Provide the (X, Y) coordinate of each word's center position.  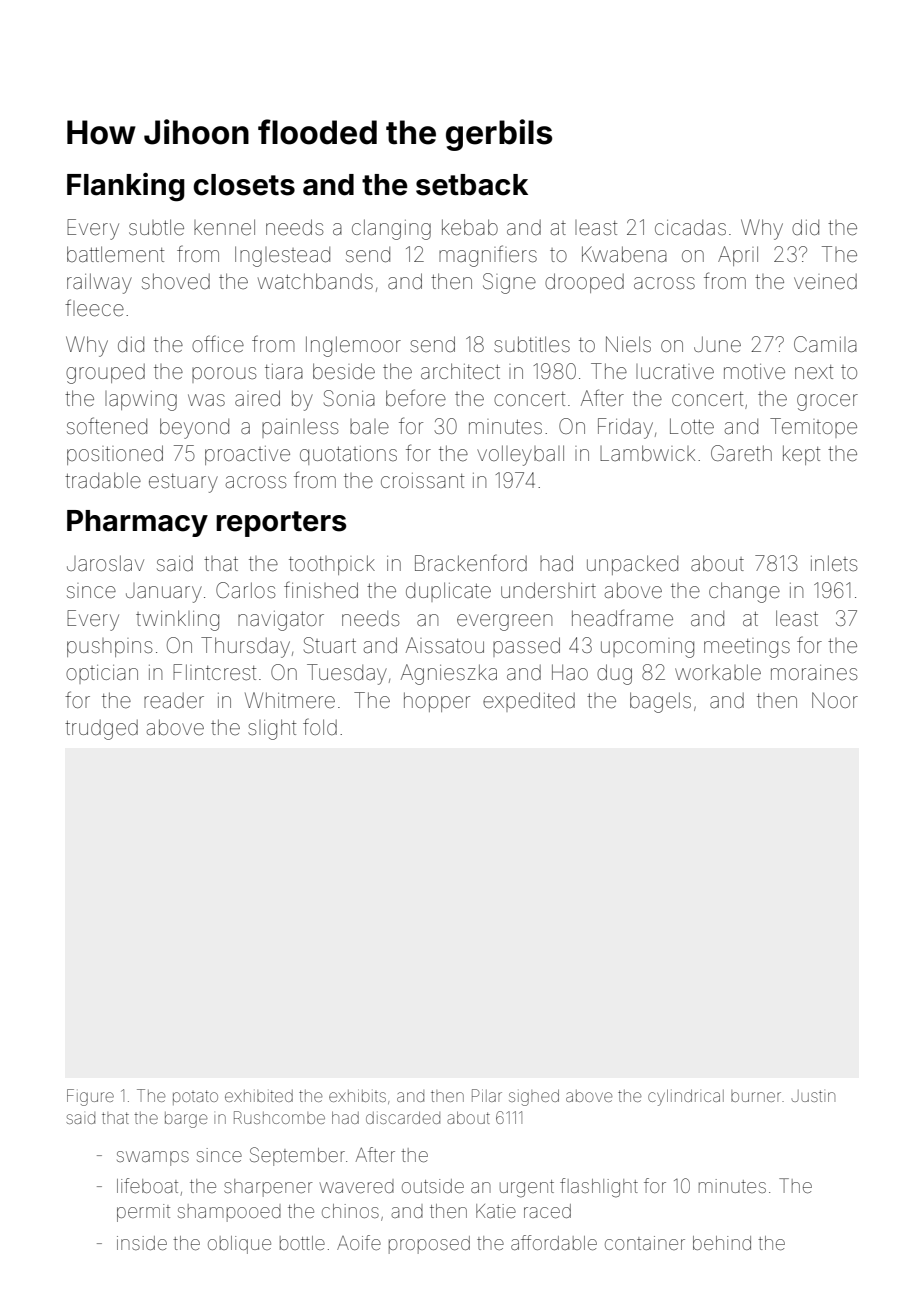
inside (142, 1243)
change (744, 592)
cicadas (690, 227)
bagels (660, 702)
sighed (534, 1097)
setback (472, 185)
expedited (529, 702)
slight (272, 729)
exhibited (259, 1096)
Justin (813, 1096)
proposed (429, 1245)
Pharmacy (137, 523)
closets (244, 185)
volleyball (520, 455)
